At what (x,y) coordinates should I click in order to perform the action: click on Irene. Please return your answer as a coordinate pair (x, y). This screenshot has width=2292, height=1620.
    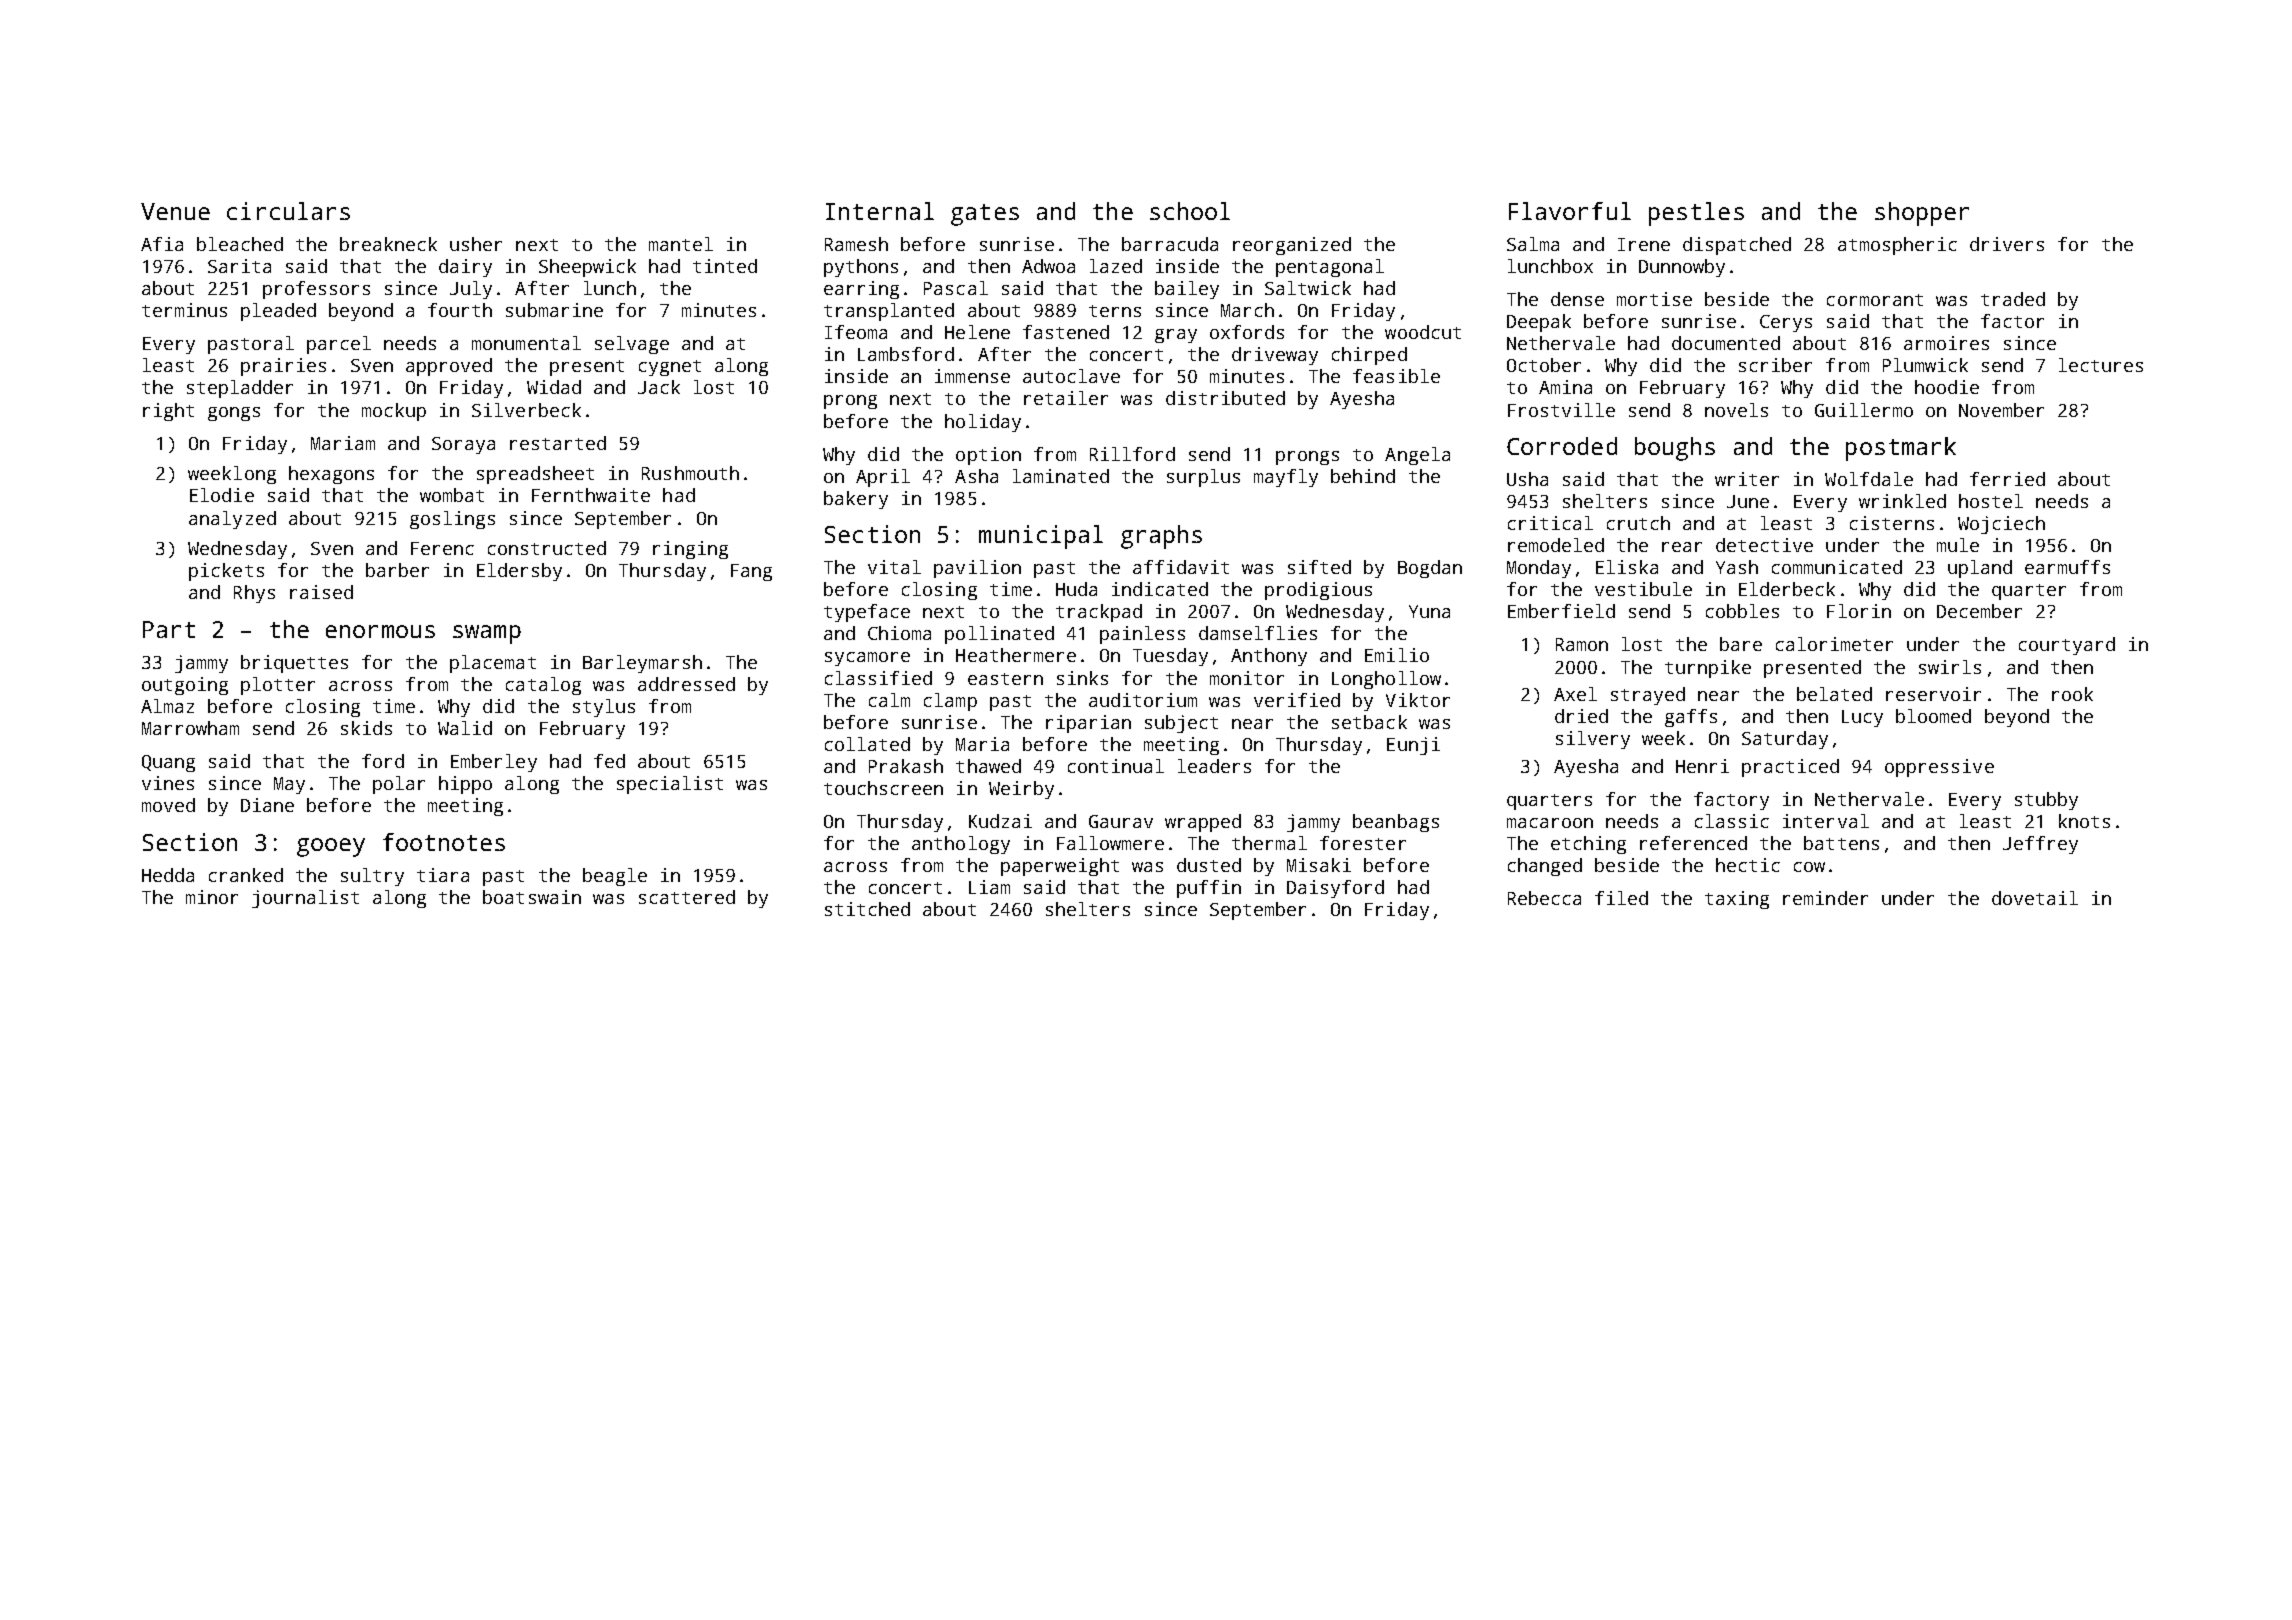
    Looking at the image, I should click on (1644, 244).
